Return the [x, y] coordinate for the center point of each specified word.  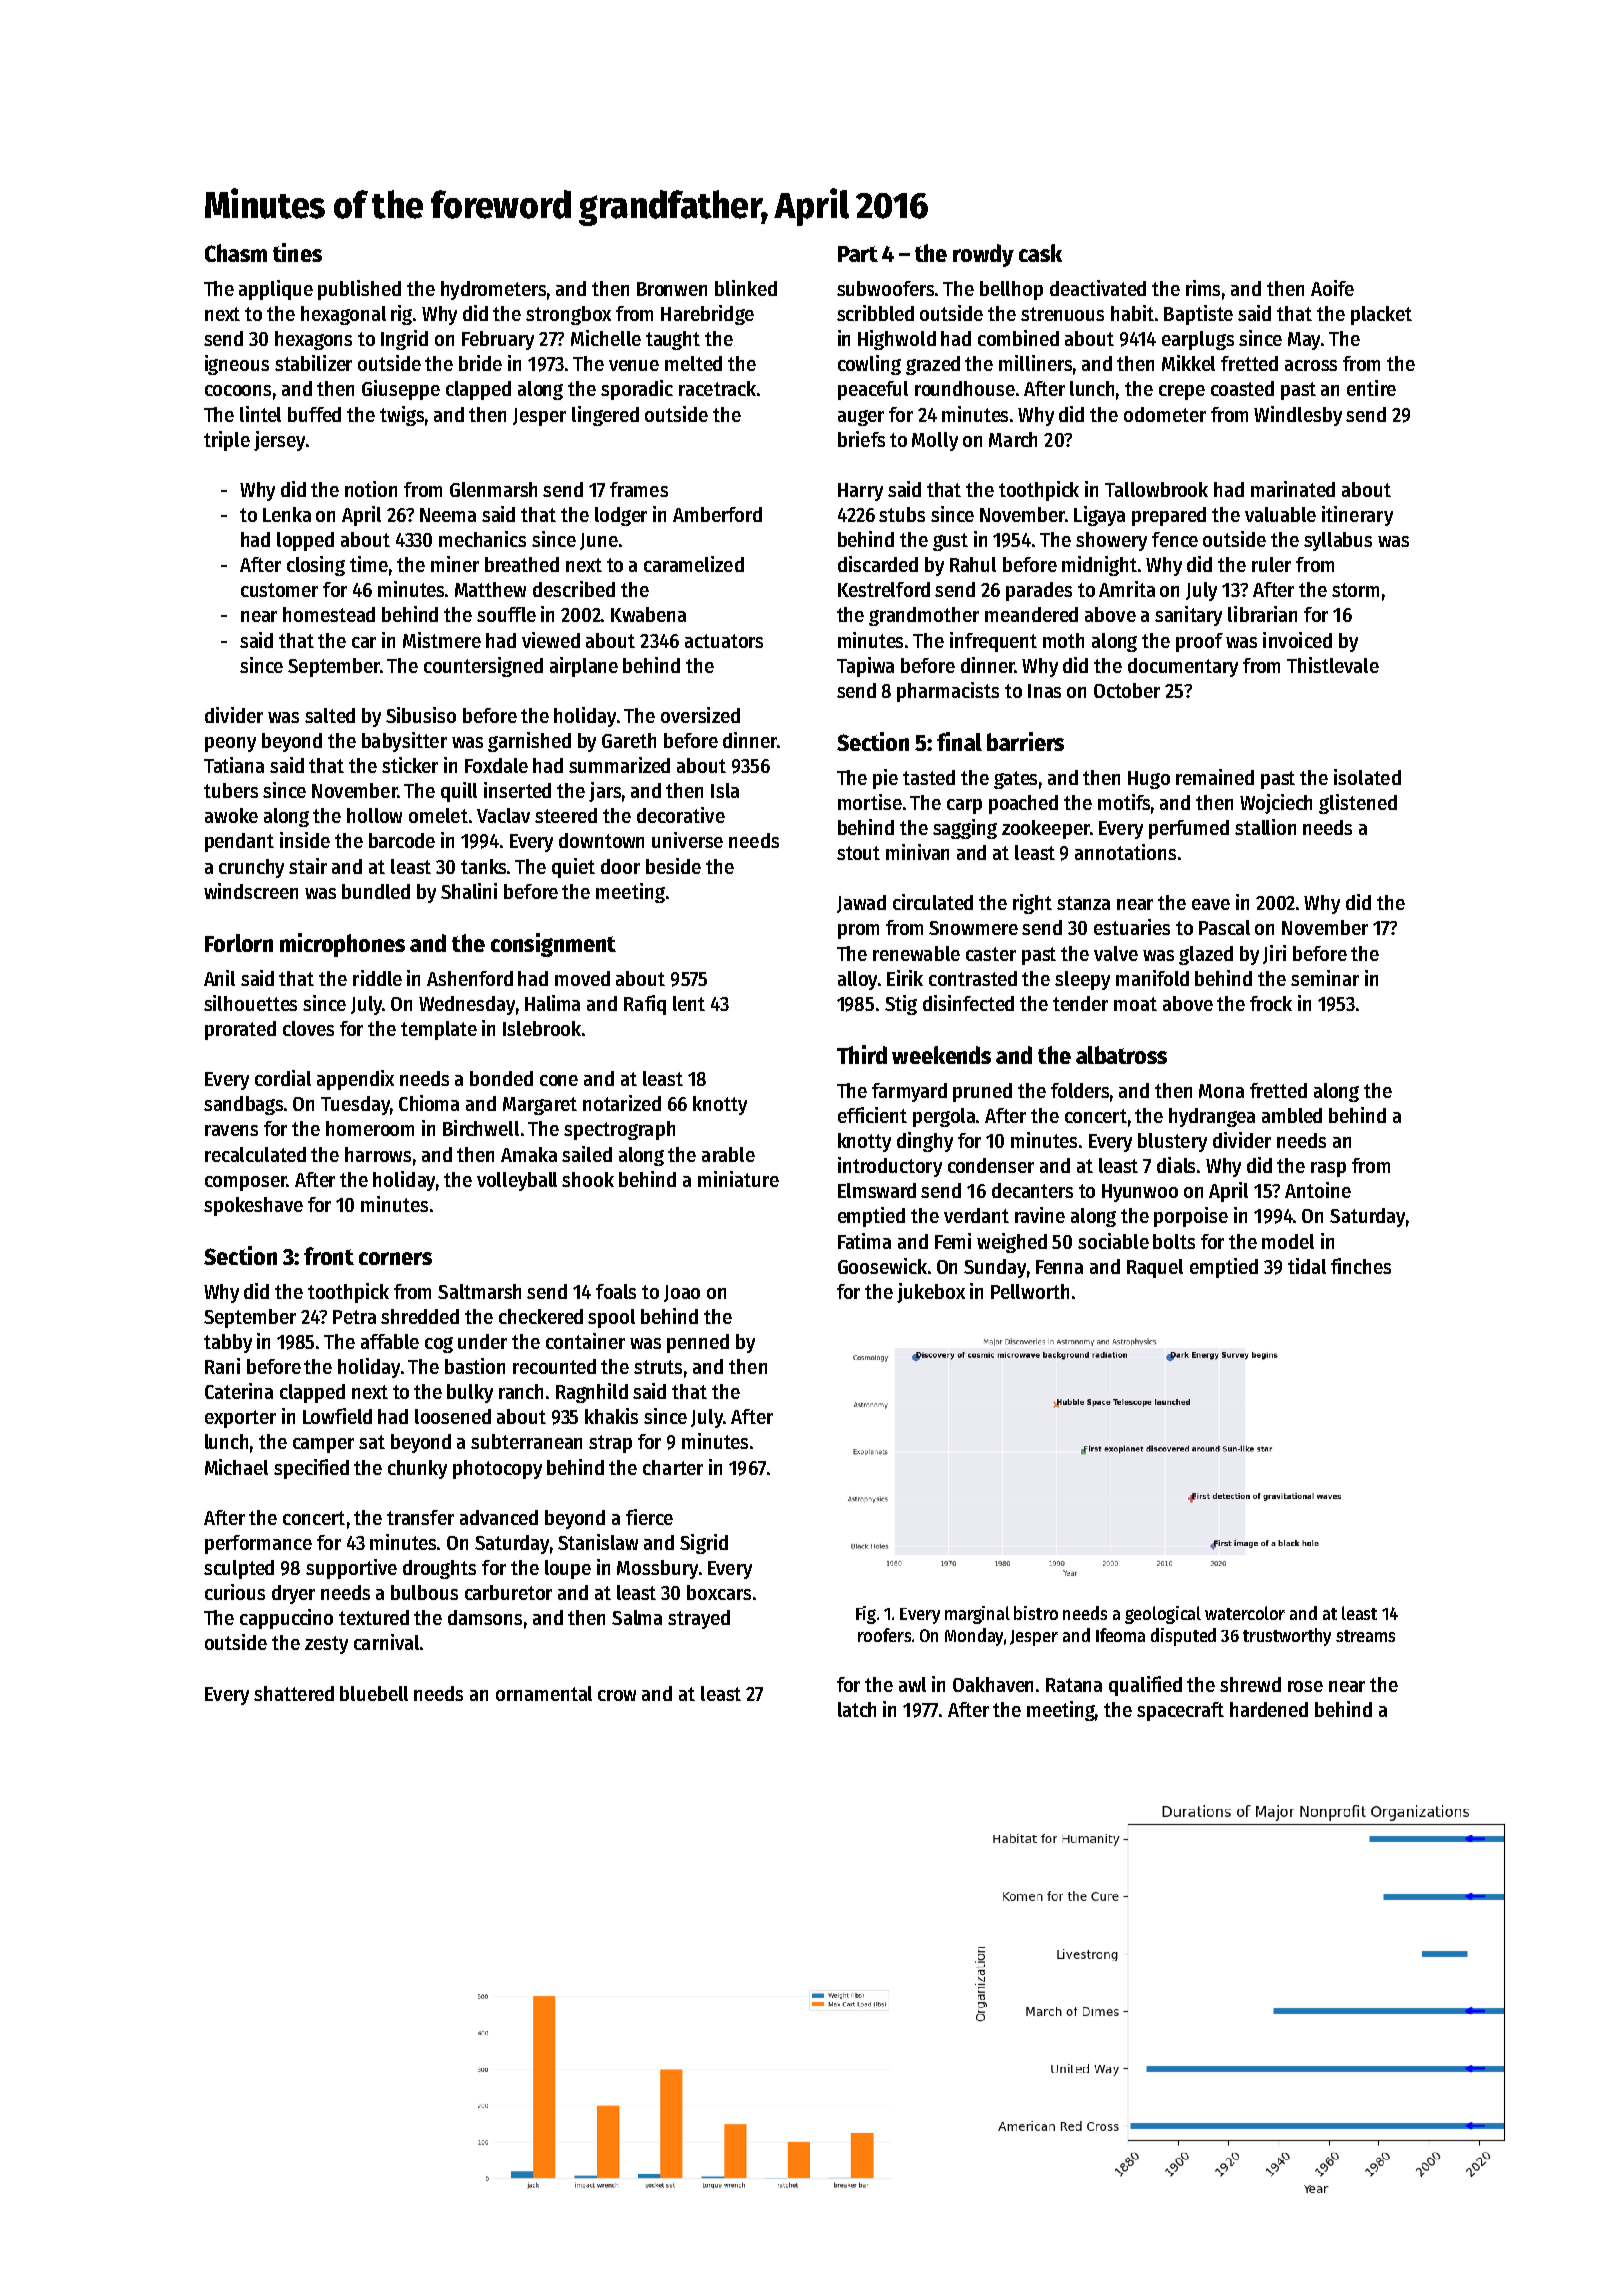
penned [698, 1343]
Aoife [1332, 288]
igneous [237, 365]
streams [1365, 1636]
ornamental [544, 1693]
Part [858, 254]
